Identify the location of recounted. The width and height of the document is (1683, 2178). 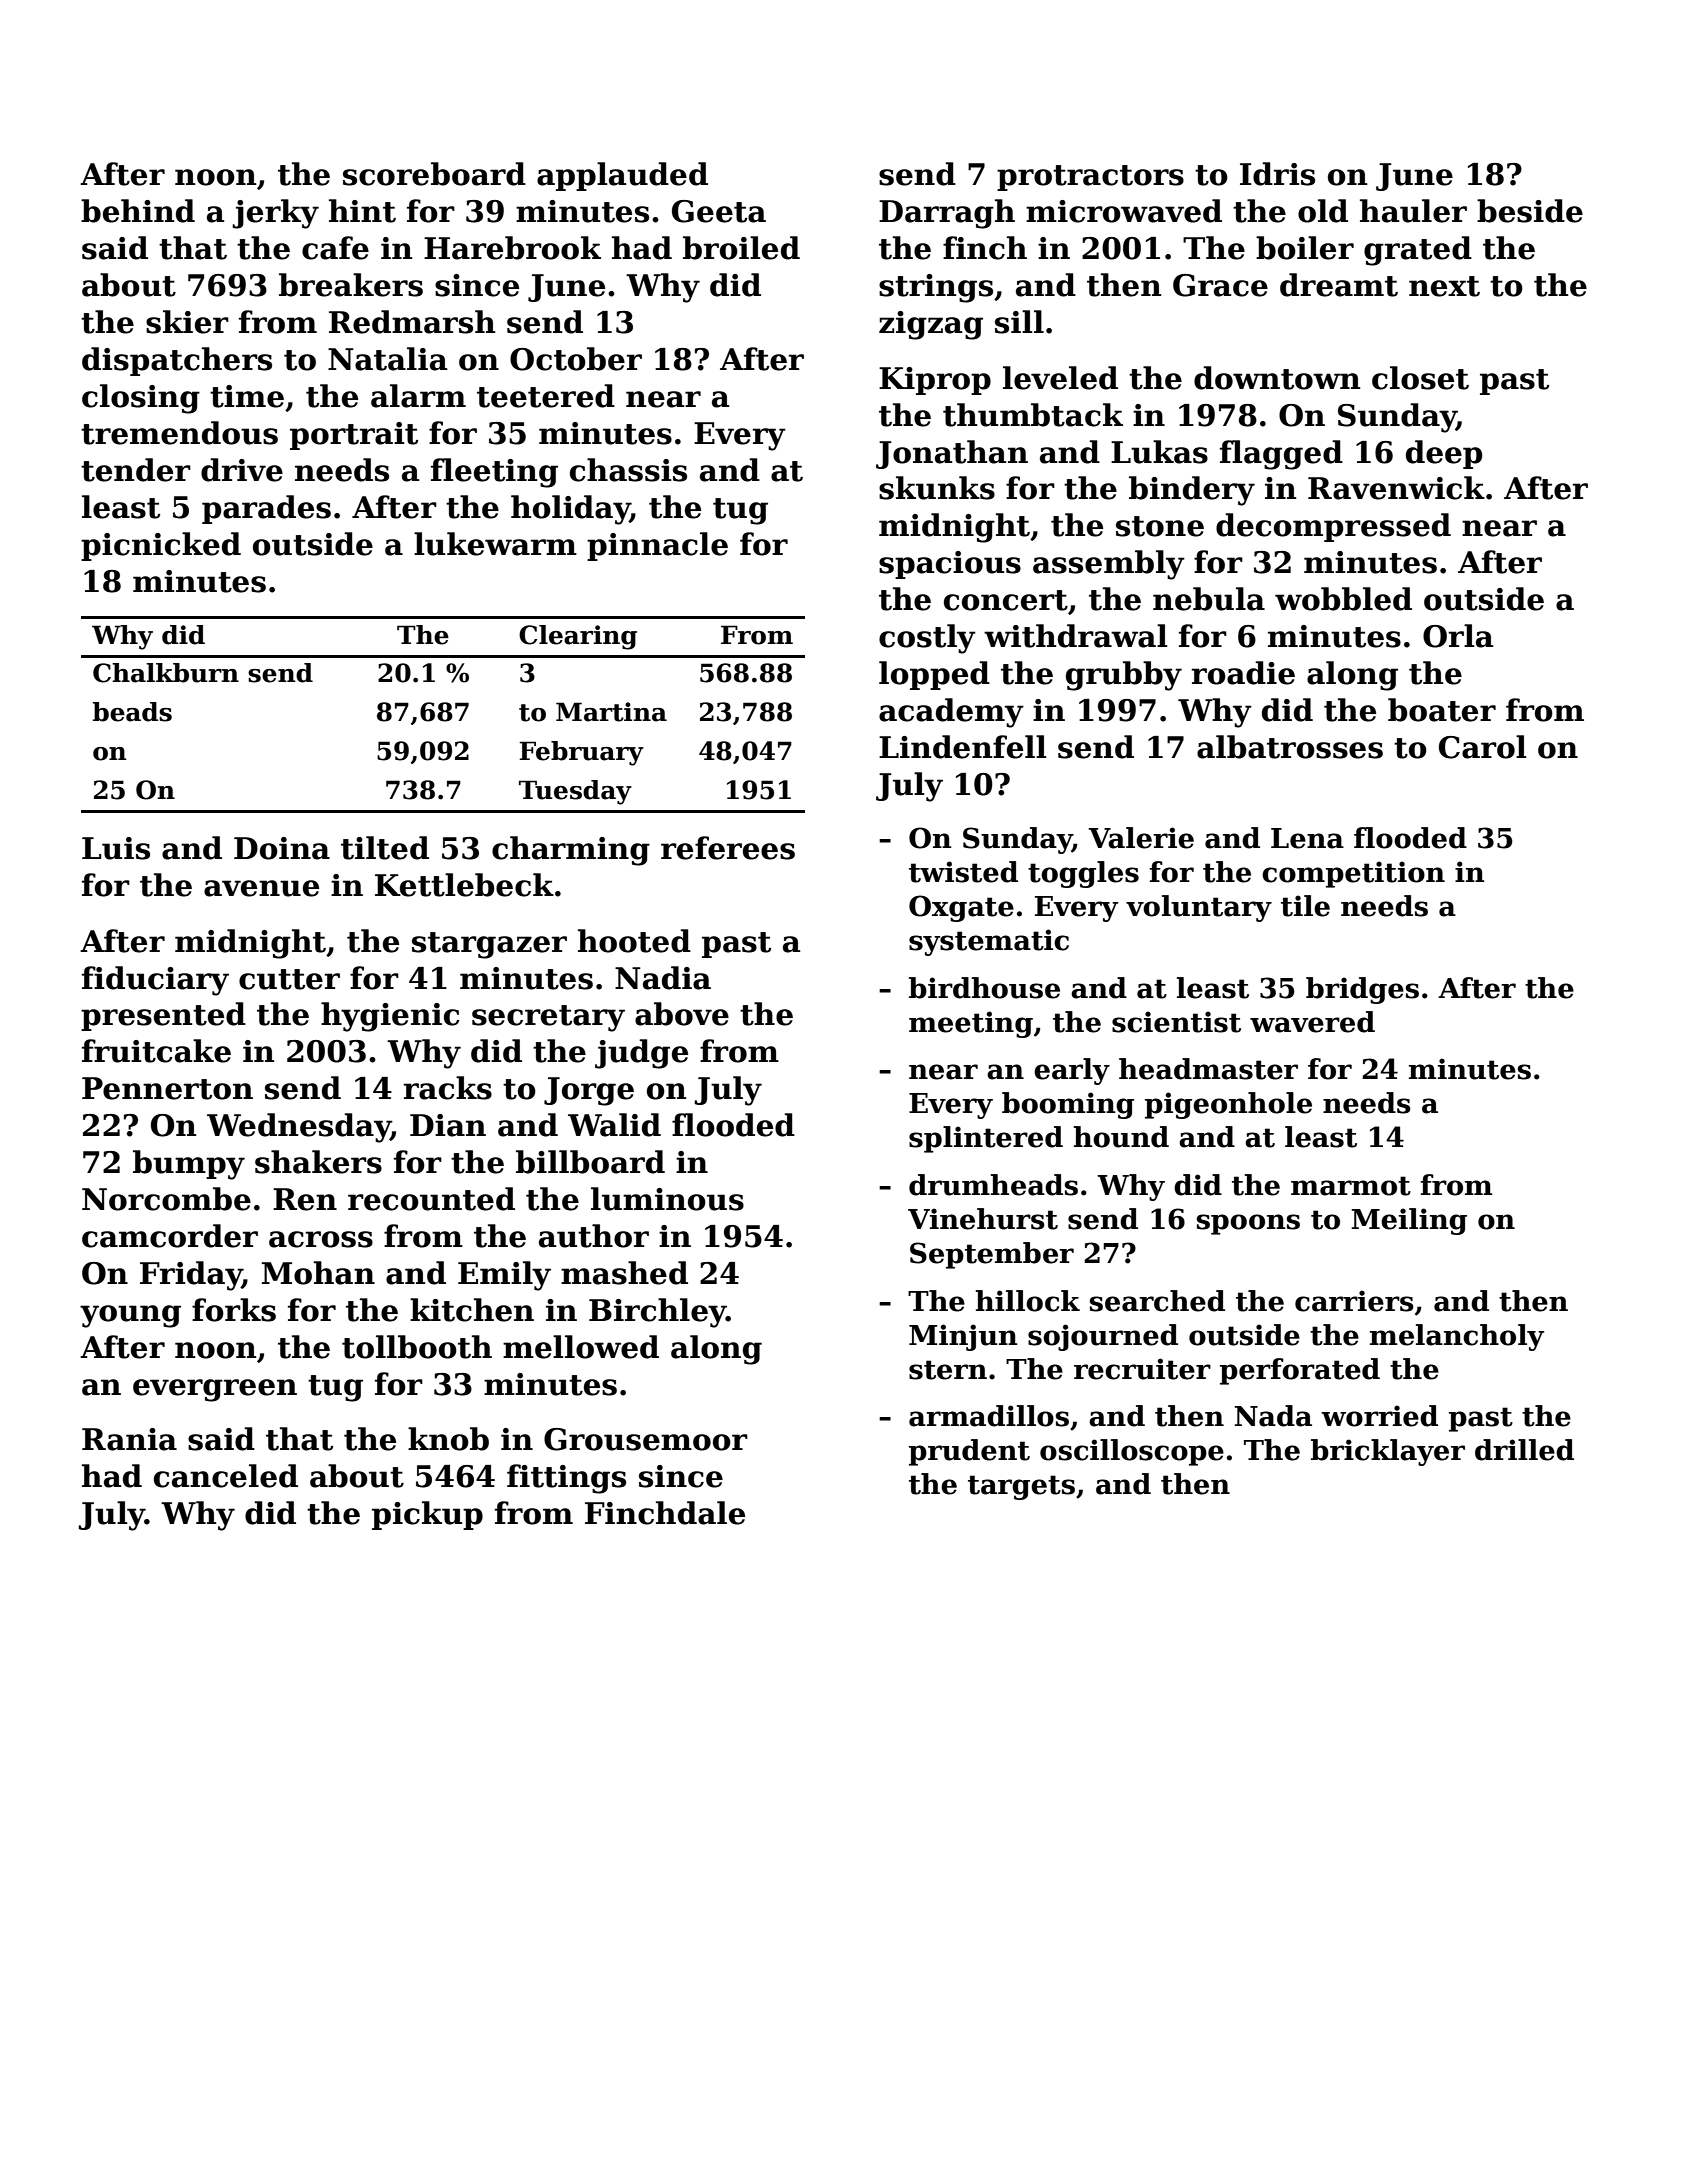
(431, 1199).
